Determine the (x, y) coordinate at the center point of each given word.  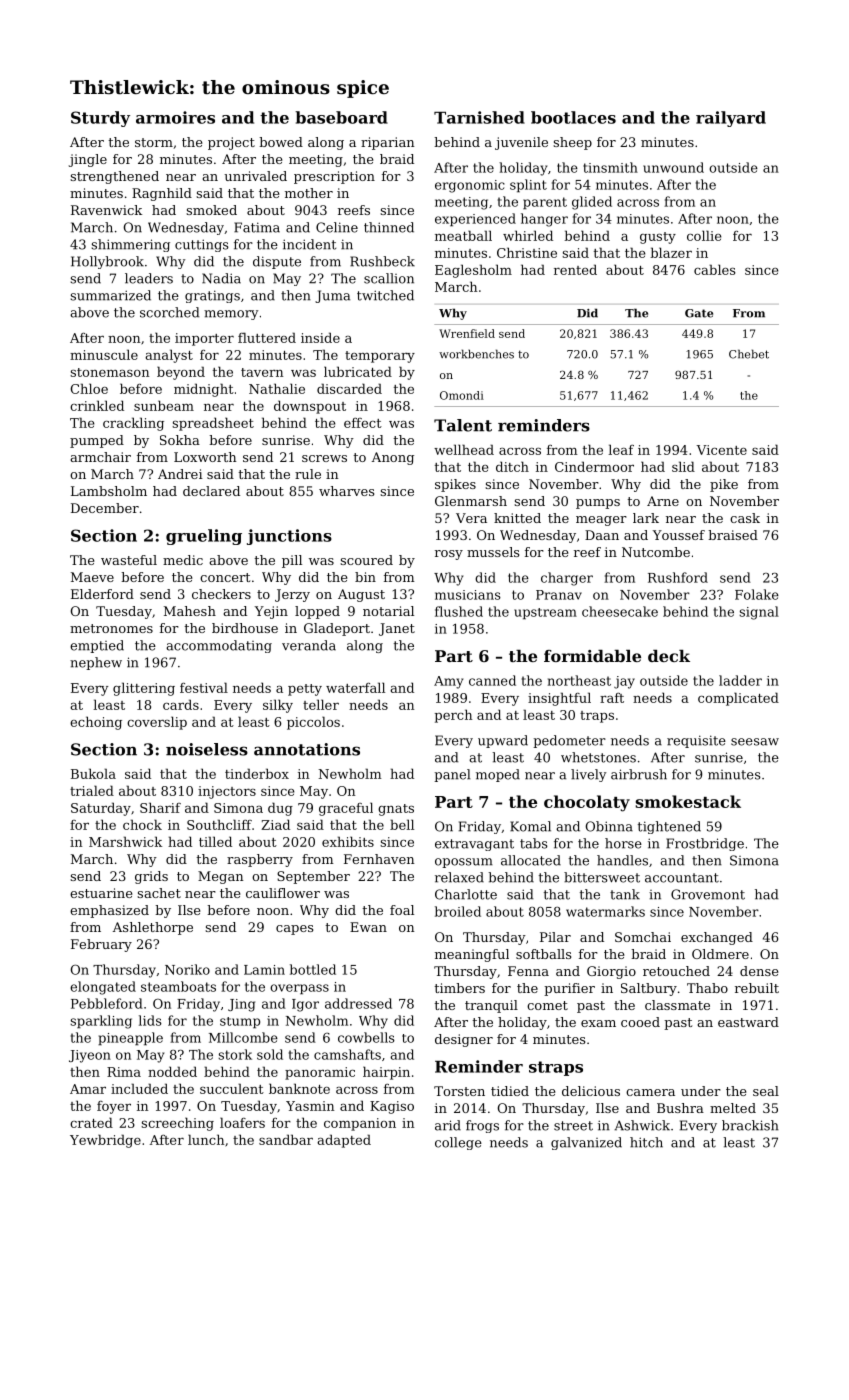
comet (547, 1005)
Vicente (721, 450)
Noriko (187, 969)
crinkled (97, 405)
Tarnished (479, 117)
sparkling (101, 1022)
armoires (175, 117)
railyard (731, 119)
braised (733, 535)
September (313, 877)
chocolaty (587, 803)
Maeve (92, 577)
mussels (493, 552)
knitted (517, 518)
